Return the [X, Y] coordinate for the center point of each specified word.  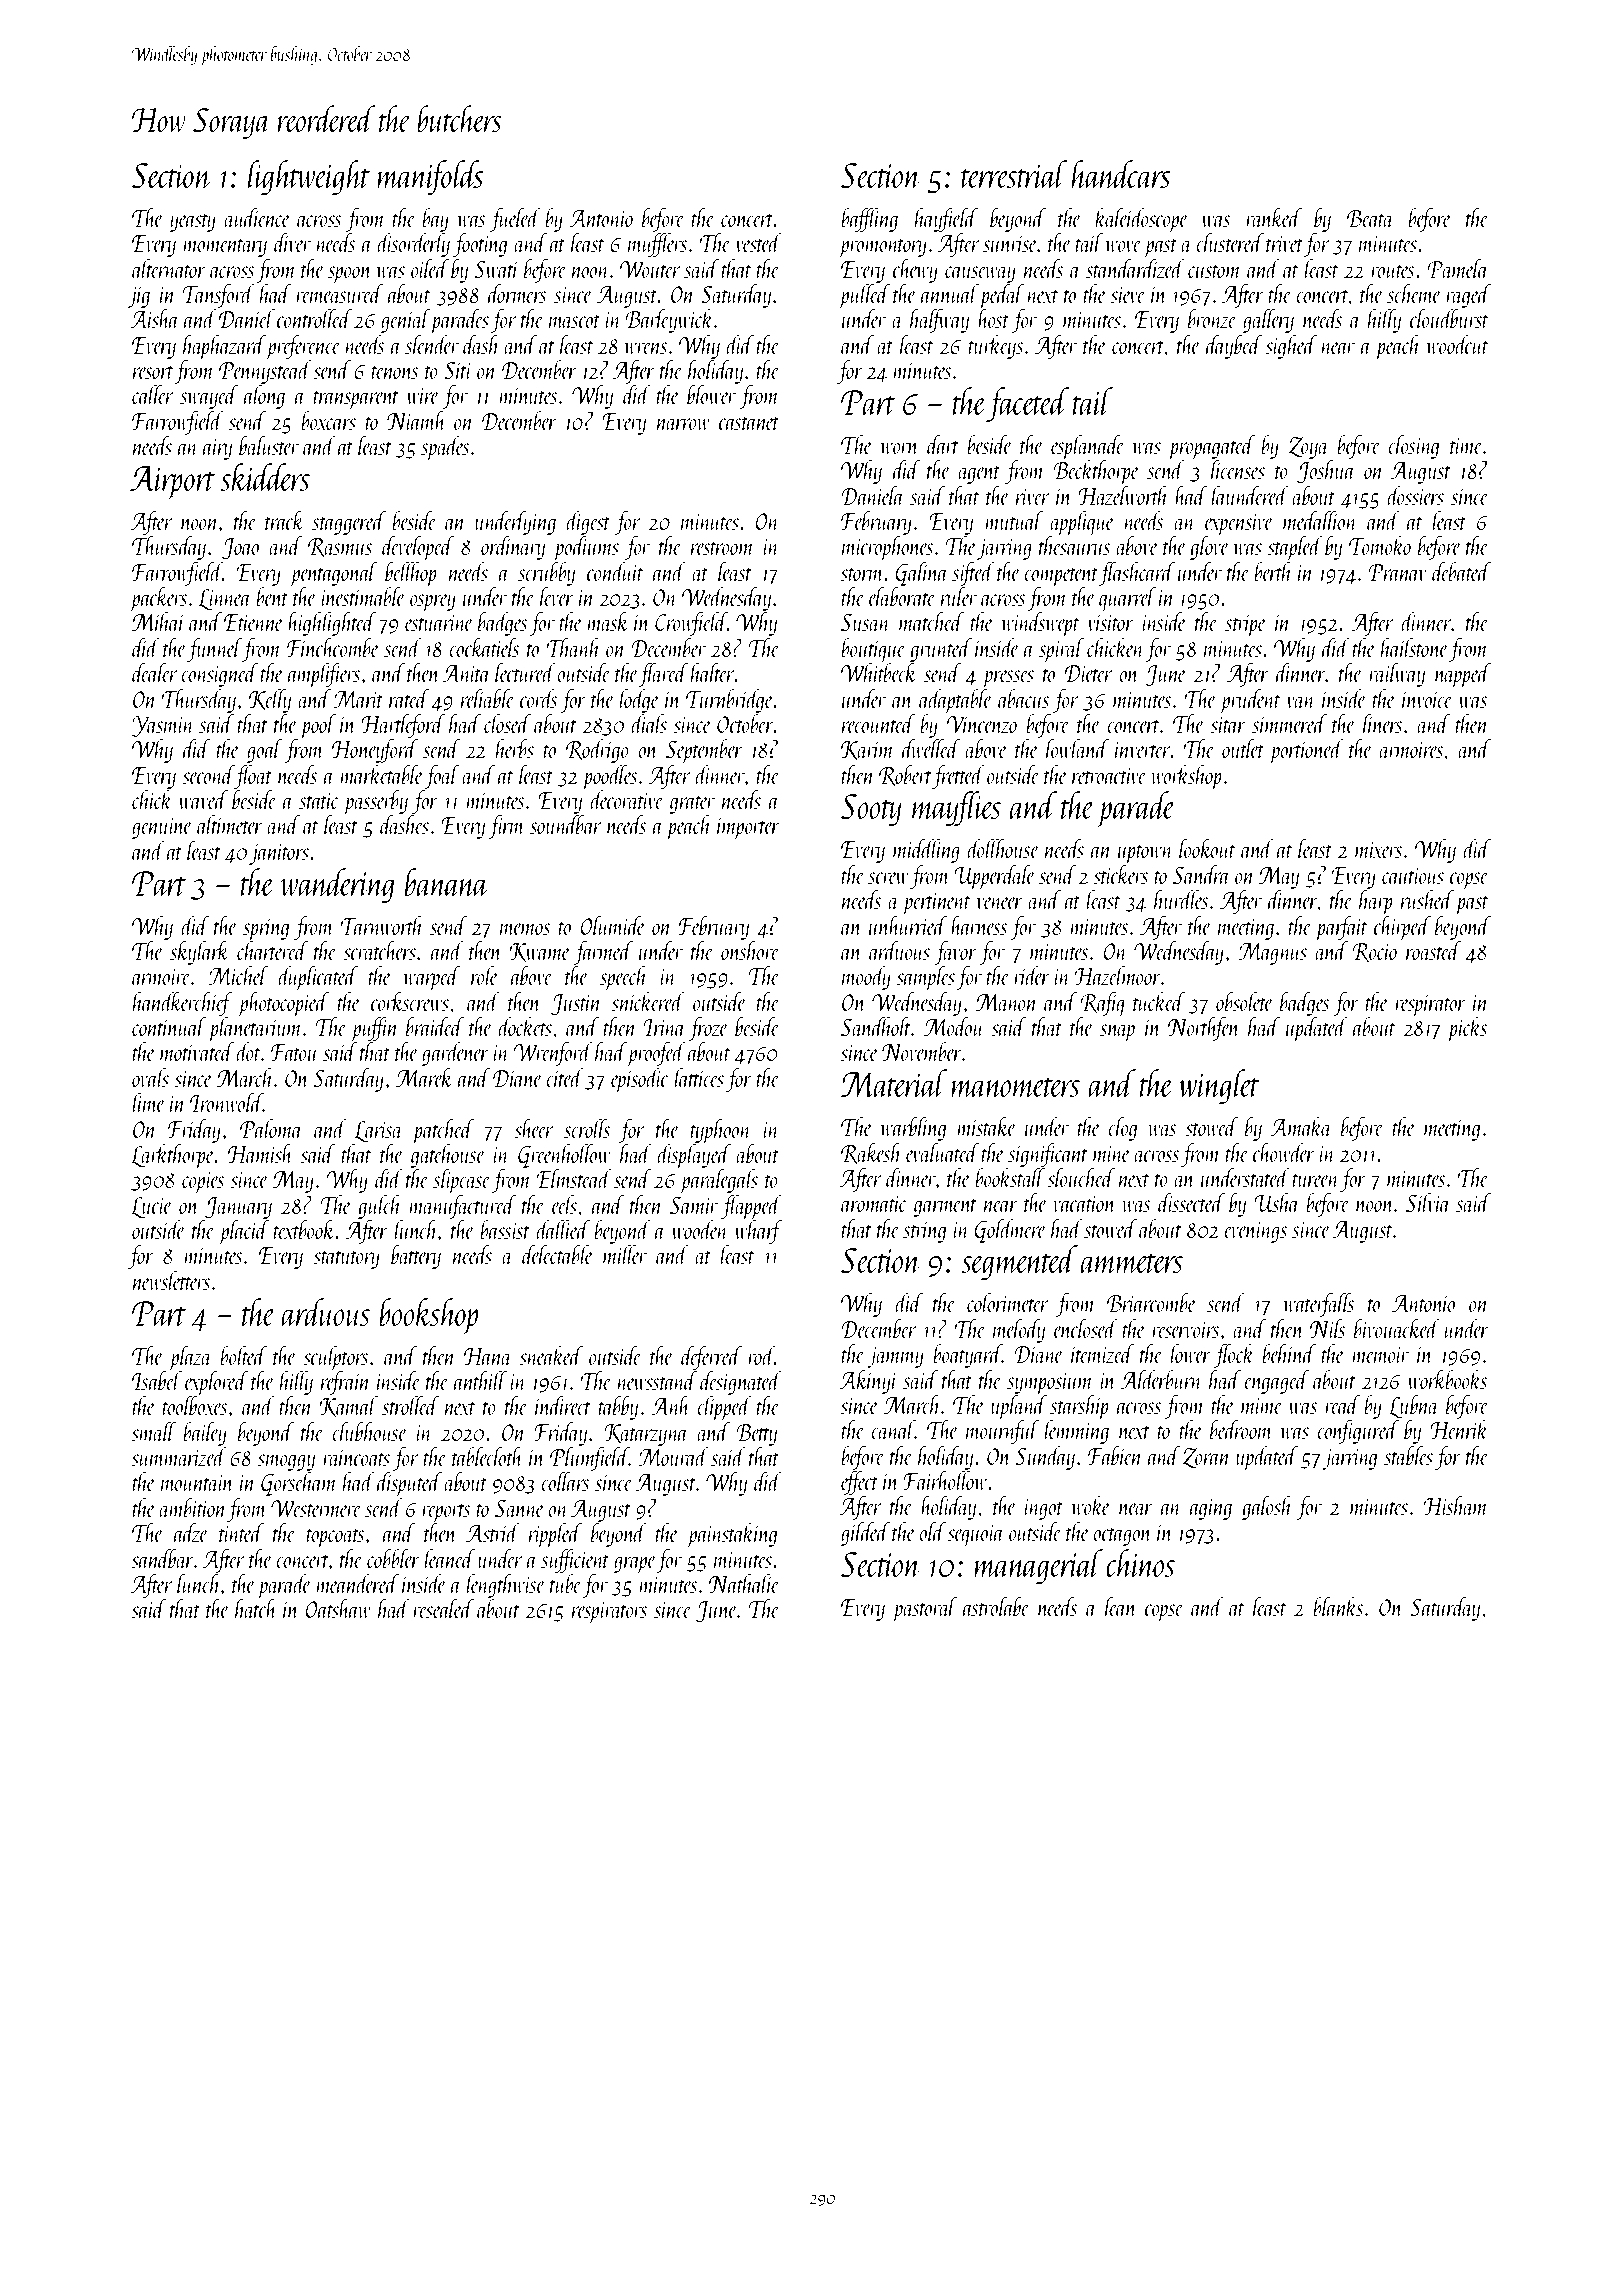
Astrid [493, 1532]
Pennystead [265, 372]
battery [416, 1257]
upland [1019, 1407]
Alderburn [1162, 1379]
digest [588, 523]
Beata [1370, 218]
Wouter [650, 269]
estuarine [439, 623]
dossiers [1415, 495]
